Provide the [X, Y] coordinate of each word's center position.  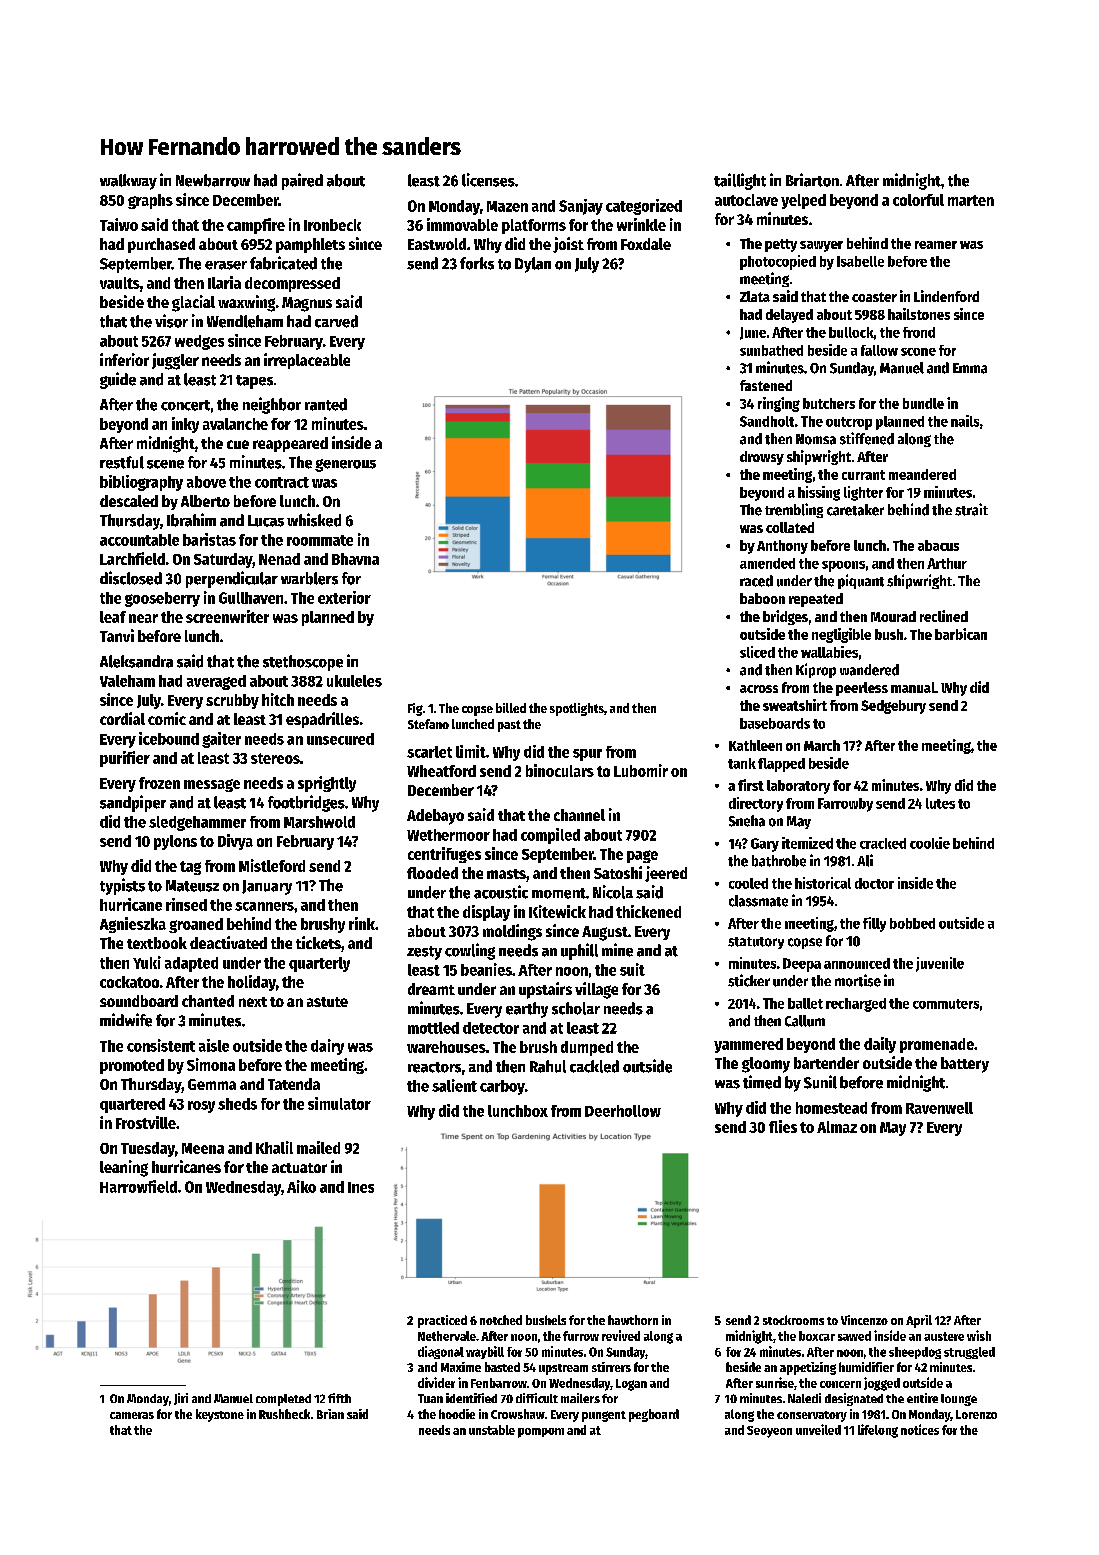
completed [283, 1400]
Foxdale [646, 244]
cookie [930, 843]
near [143, 618]
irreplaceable [307, 361]
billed [511, 708]
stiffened [867, 438]
